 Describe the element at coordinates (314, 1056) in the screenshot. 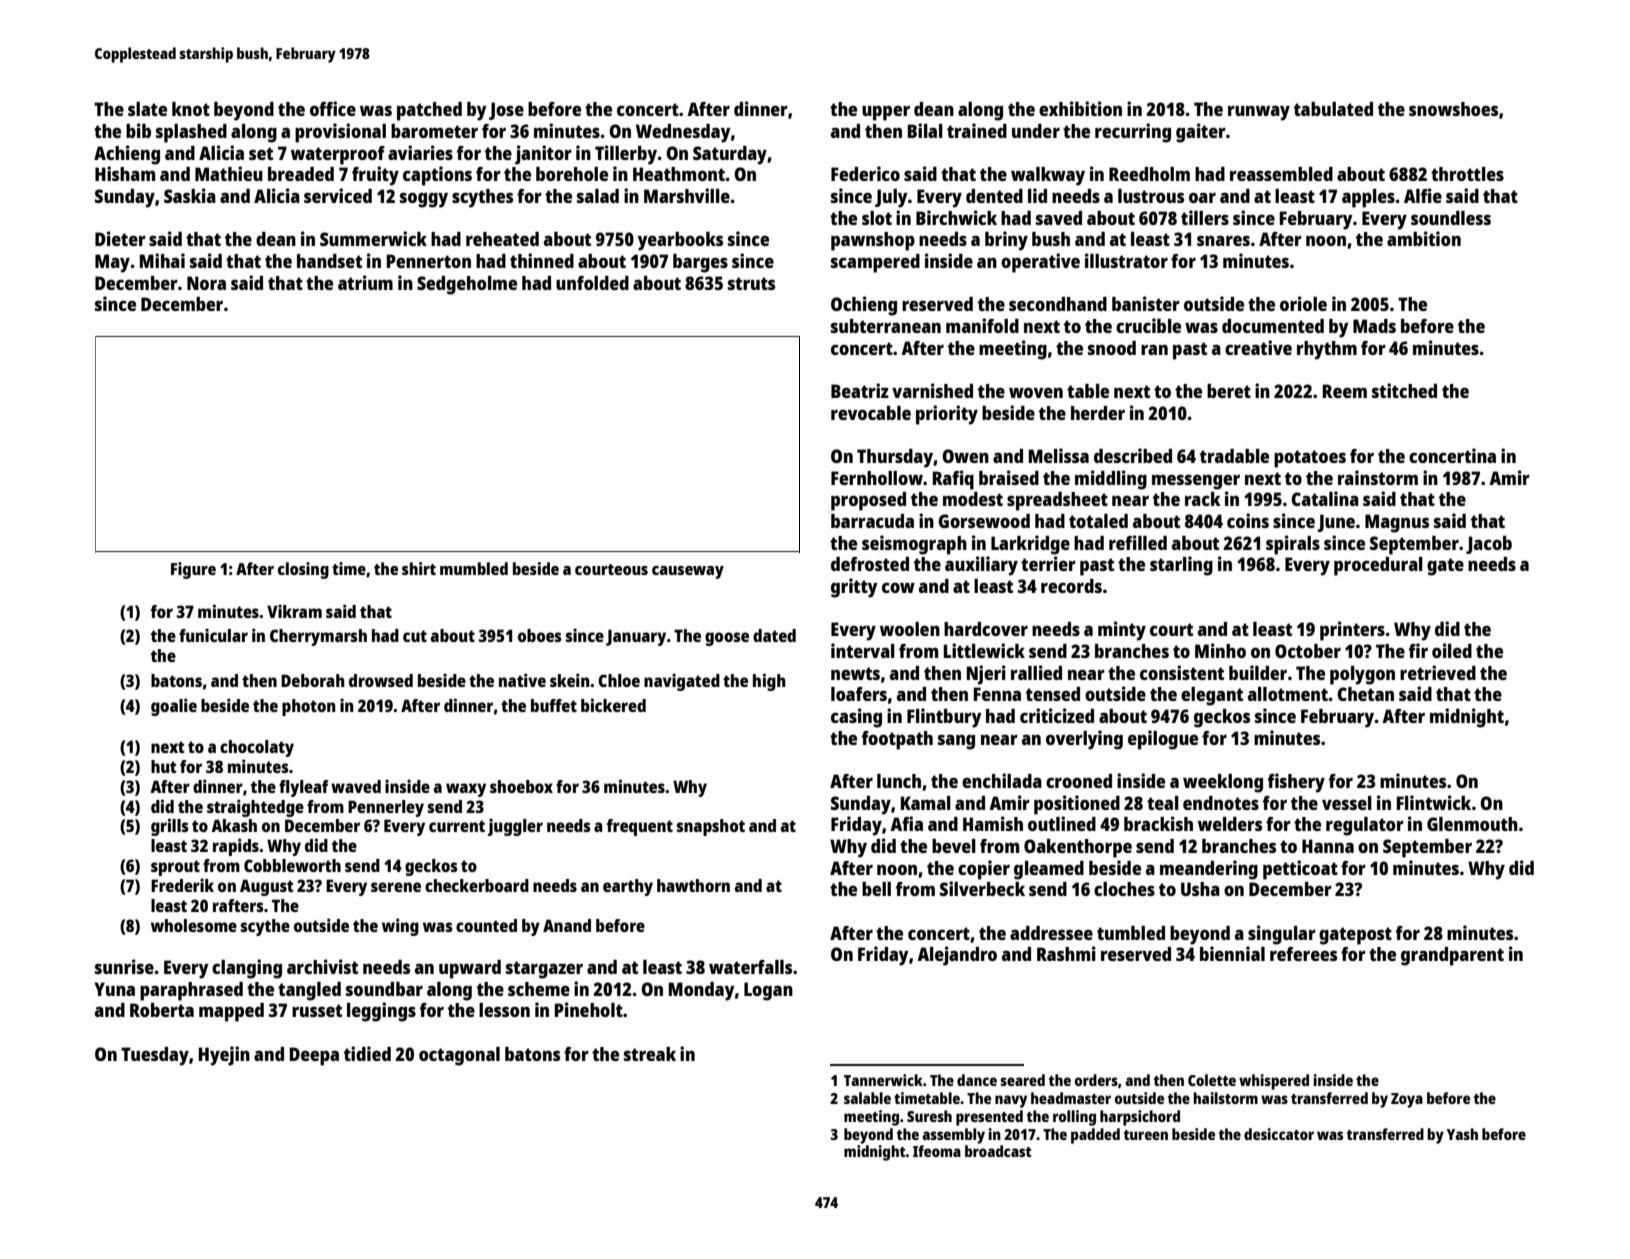

I see `Deepa` at that location.
